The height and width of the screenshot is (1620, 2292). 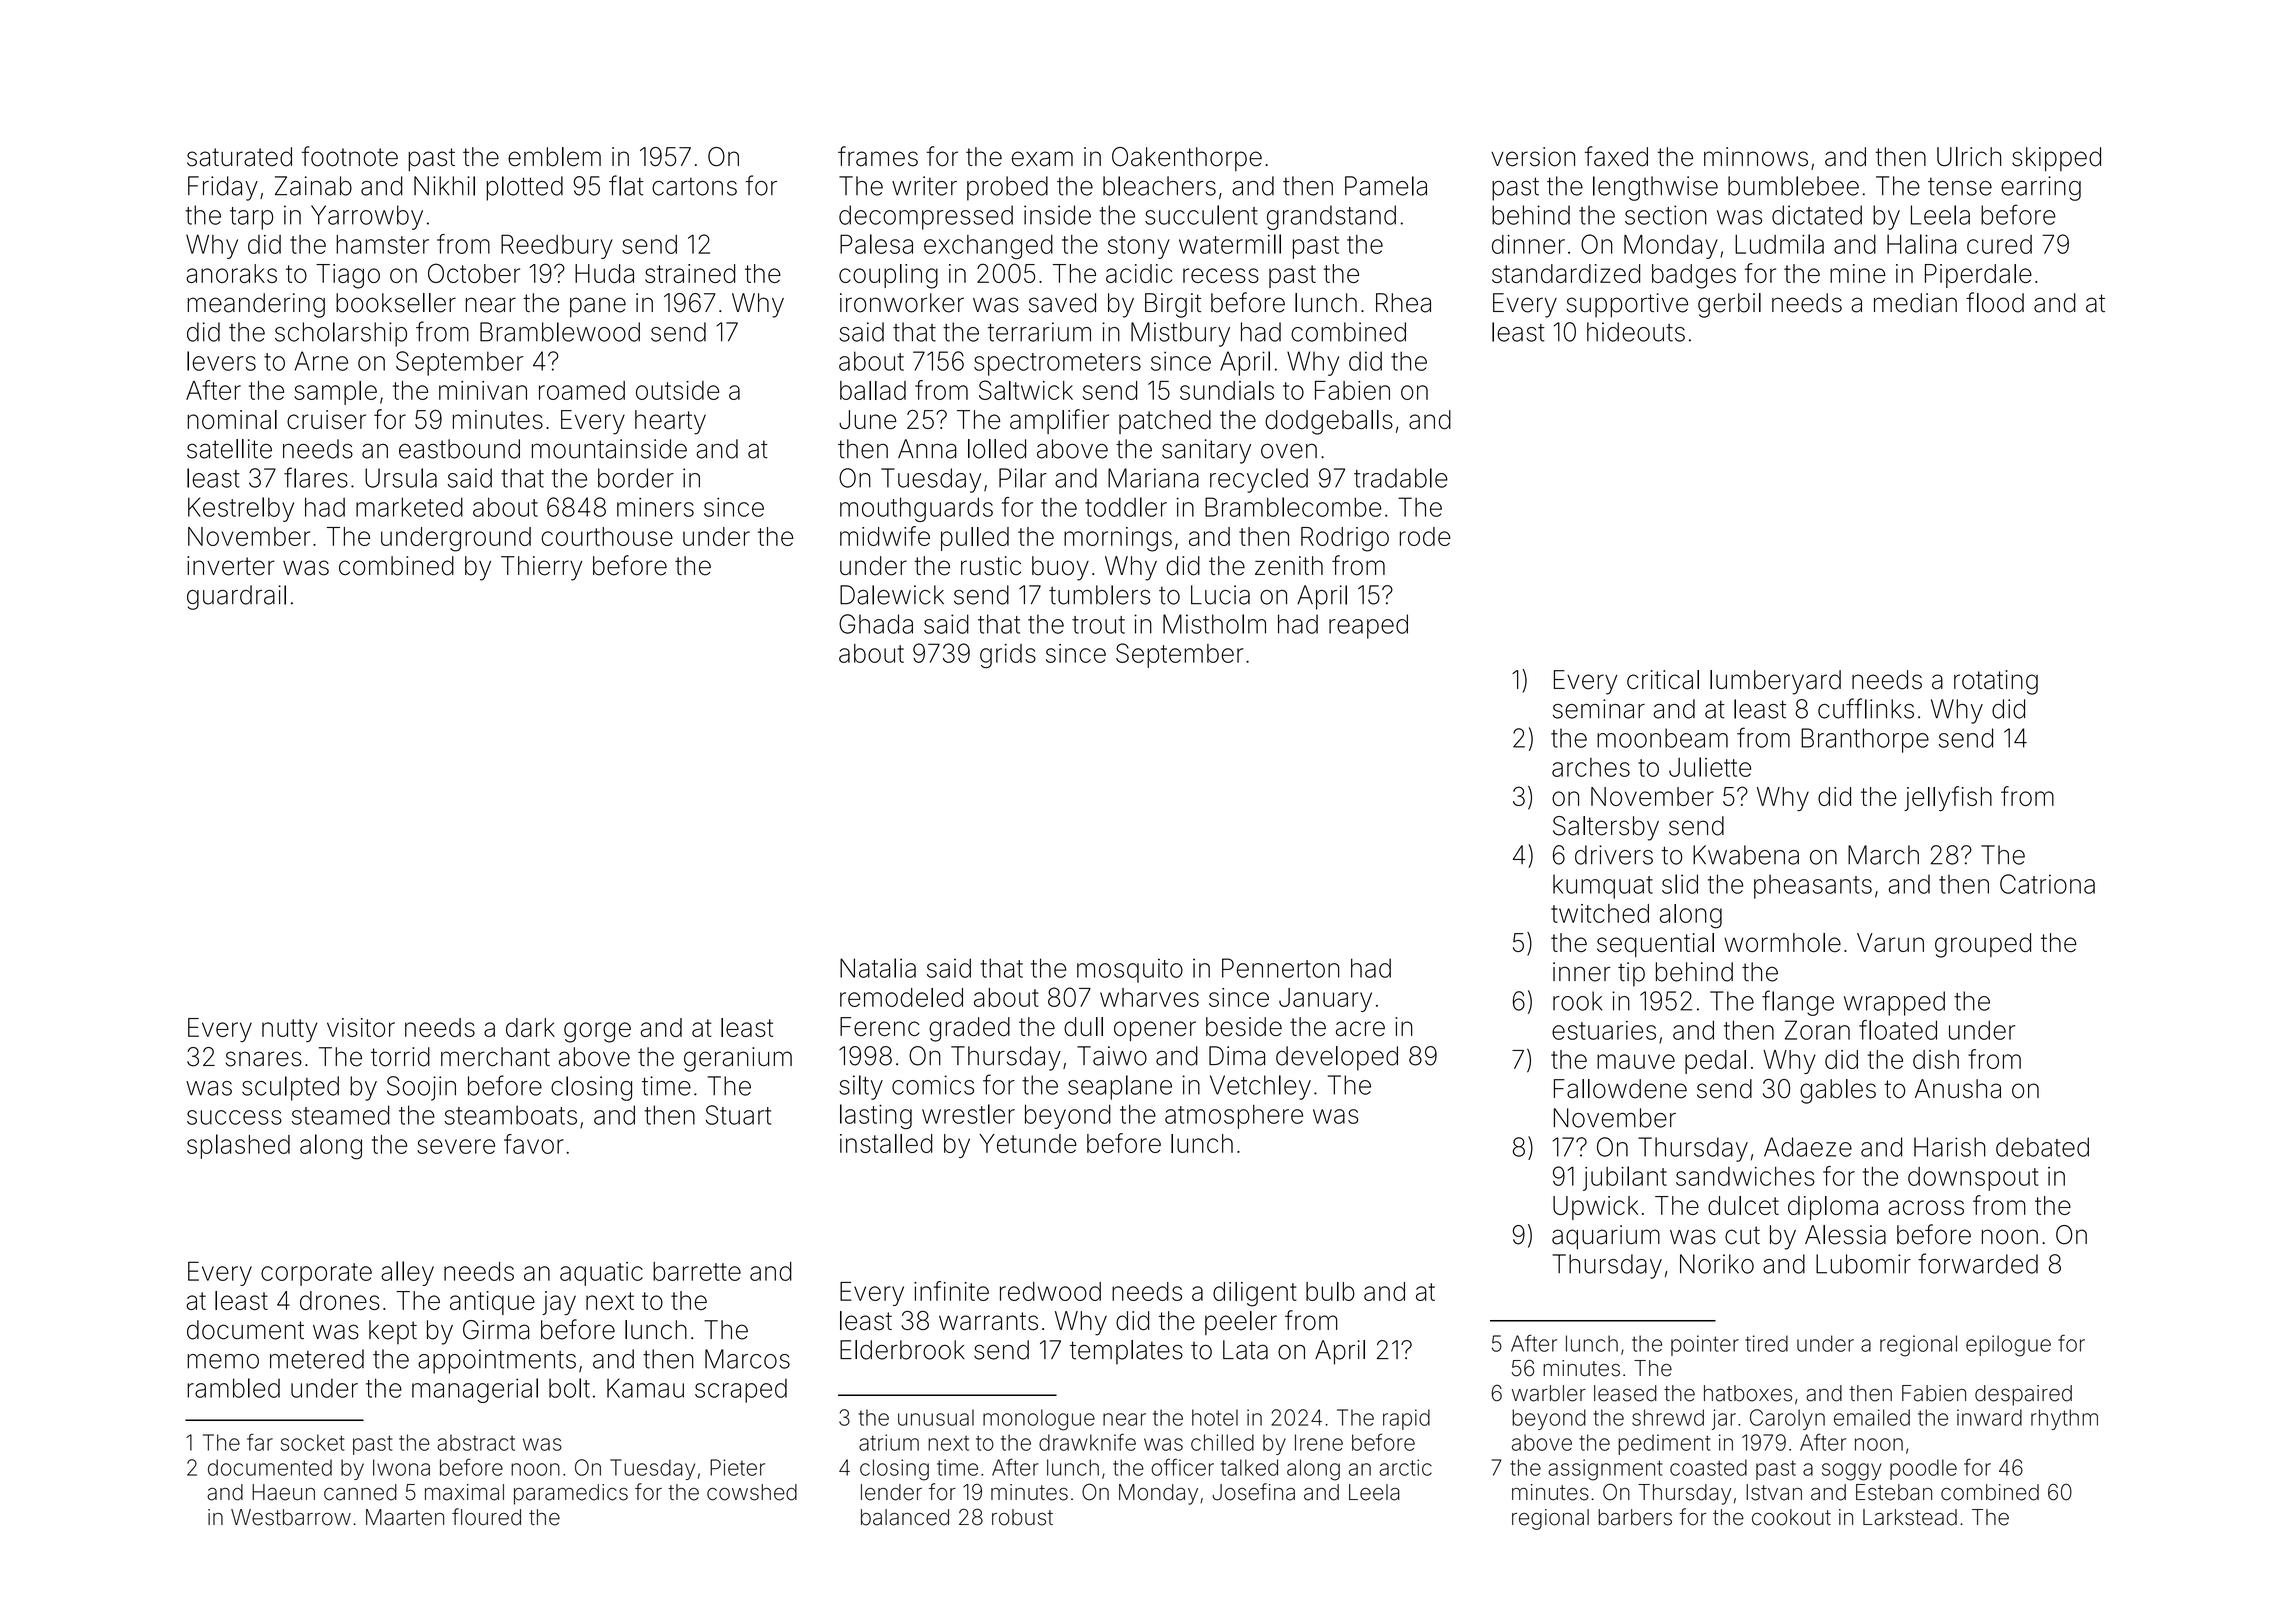 I want to click on wrapped, so click(x=1894, y=1003).
